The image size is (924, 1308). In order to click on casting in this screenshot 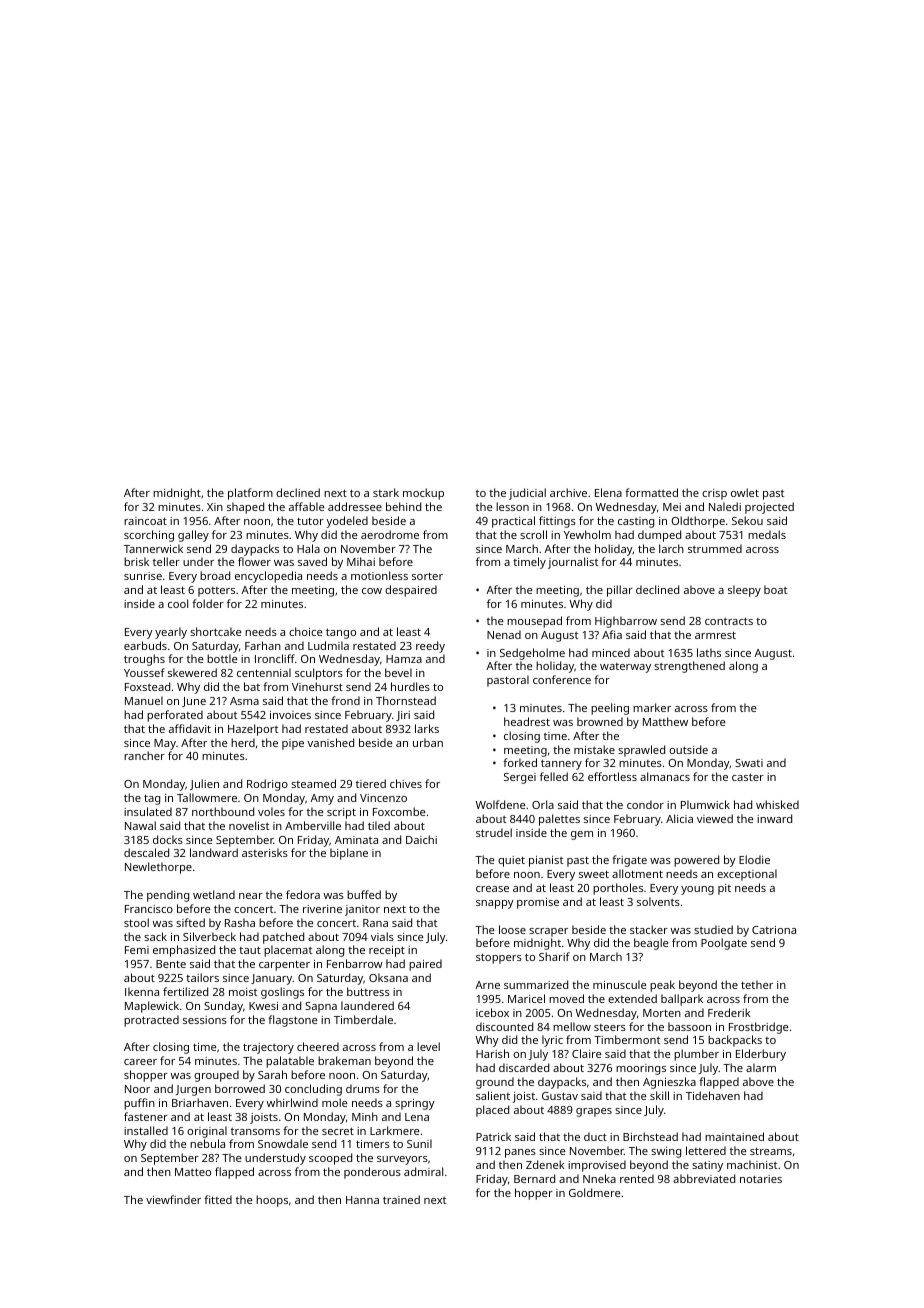, I will do `click(636, 522)`.
